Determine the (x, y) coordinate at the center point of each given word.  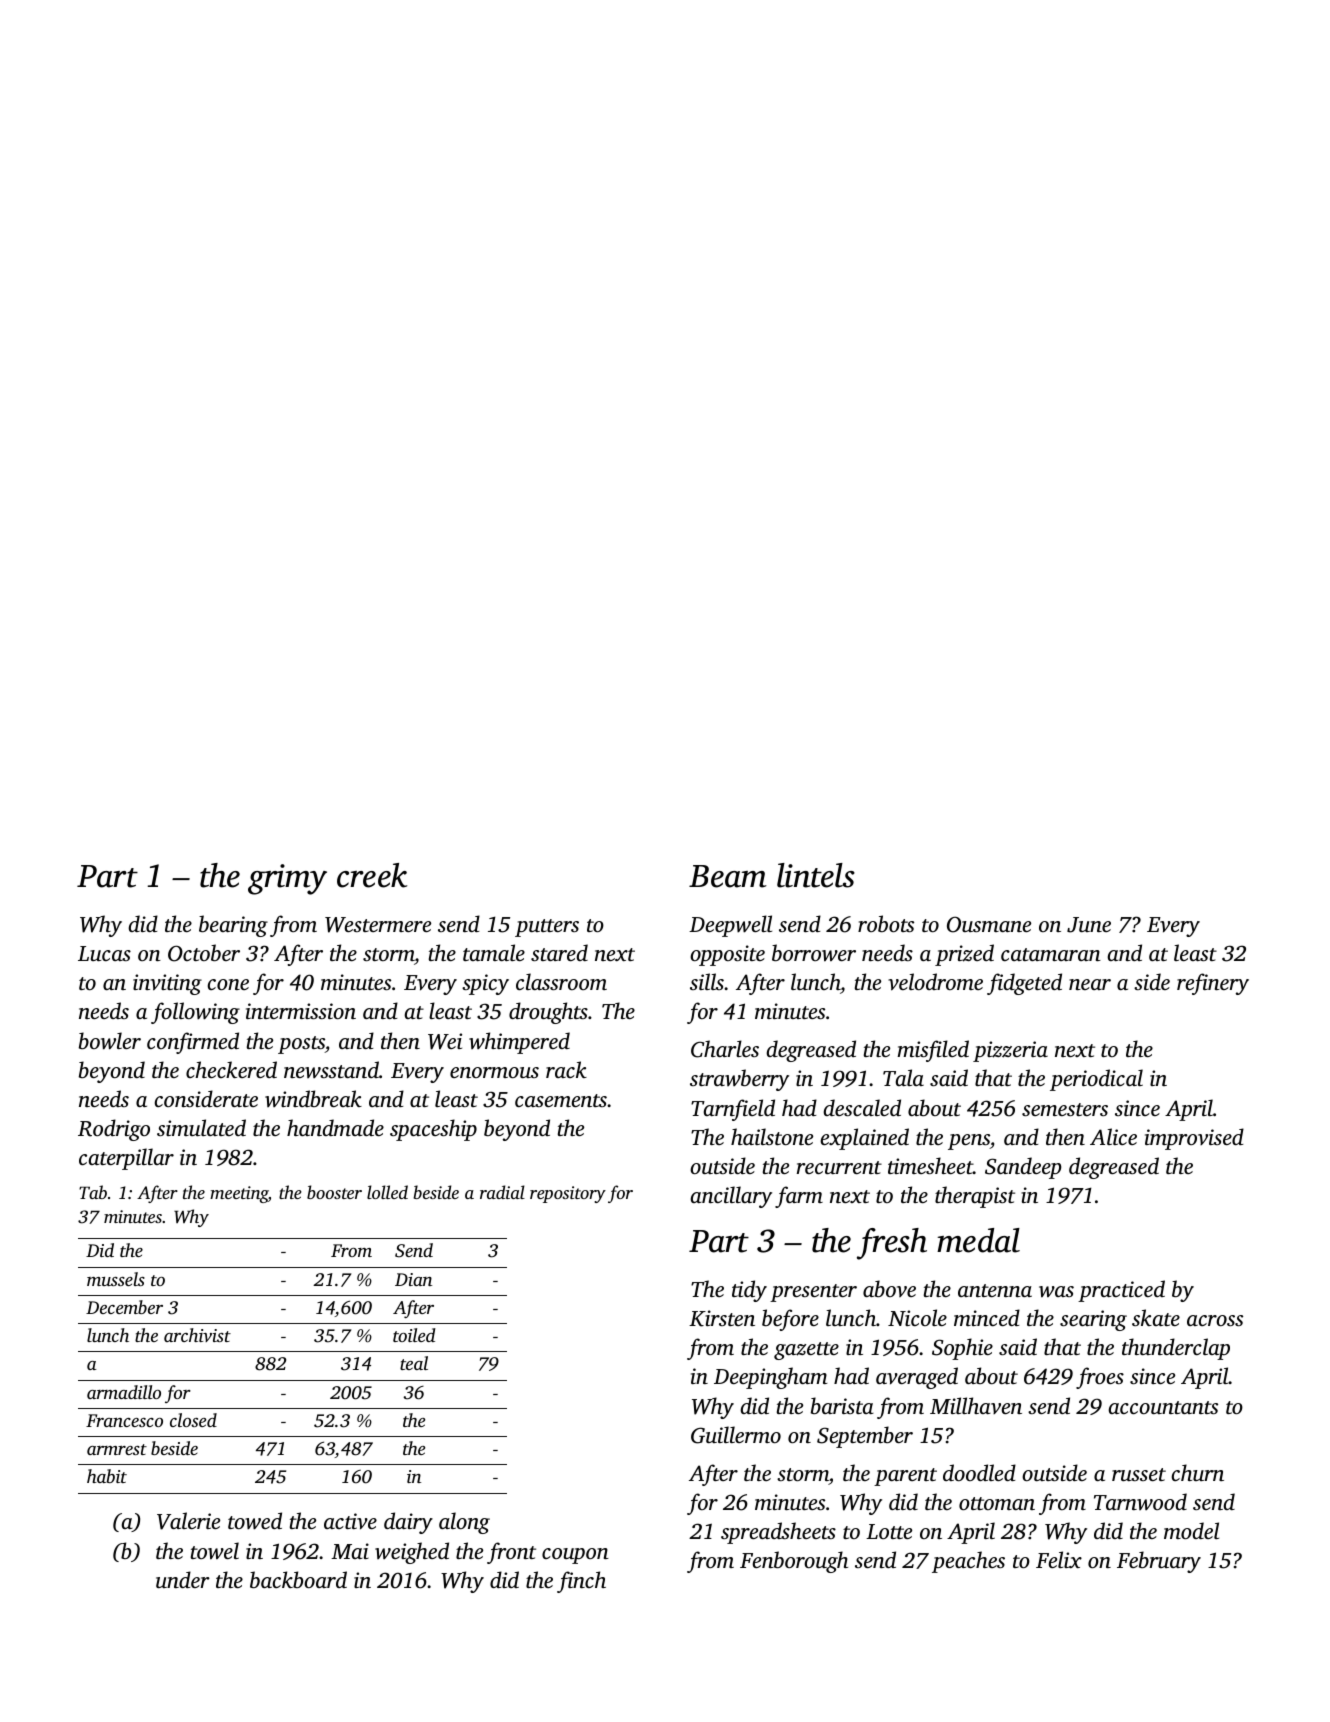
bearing (233, 926)
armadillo (124, 1392)
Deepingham (770, 1378)
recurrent (839, 1167)
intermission (301, 1011)
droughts (548, 1013)
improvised (1194, 1139)
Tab (93, 1192)
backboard (298, 1579)
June (1089, 925)
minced (987, 1317)
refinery (1213, 984)
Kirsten (722, 1318)
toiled (414, 1335)
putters (547, 928)
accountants (1163, 1407)
